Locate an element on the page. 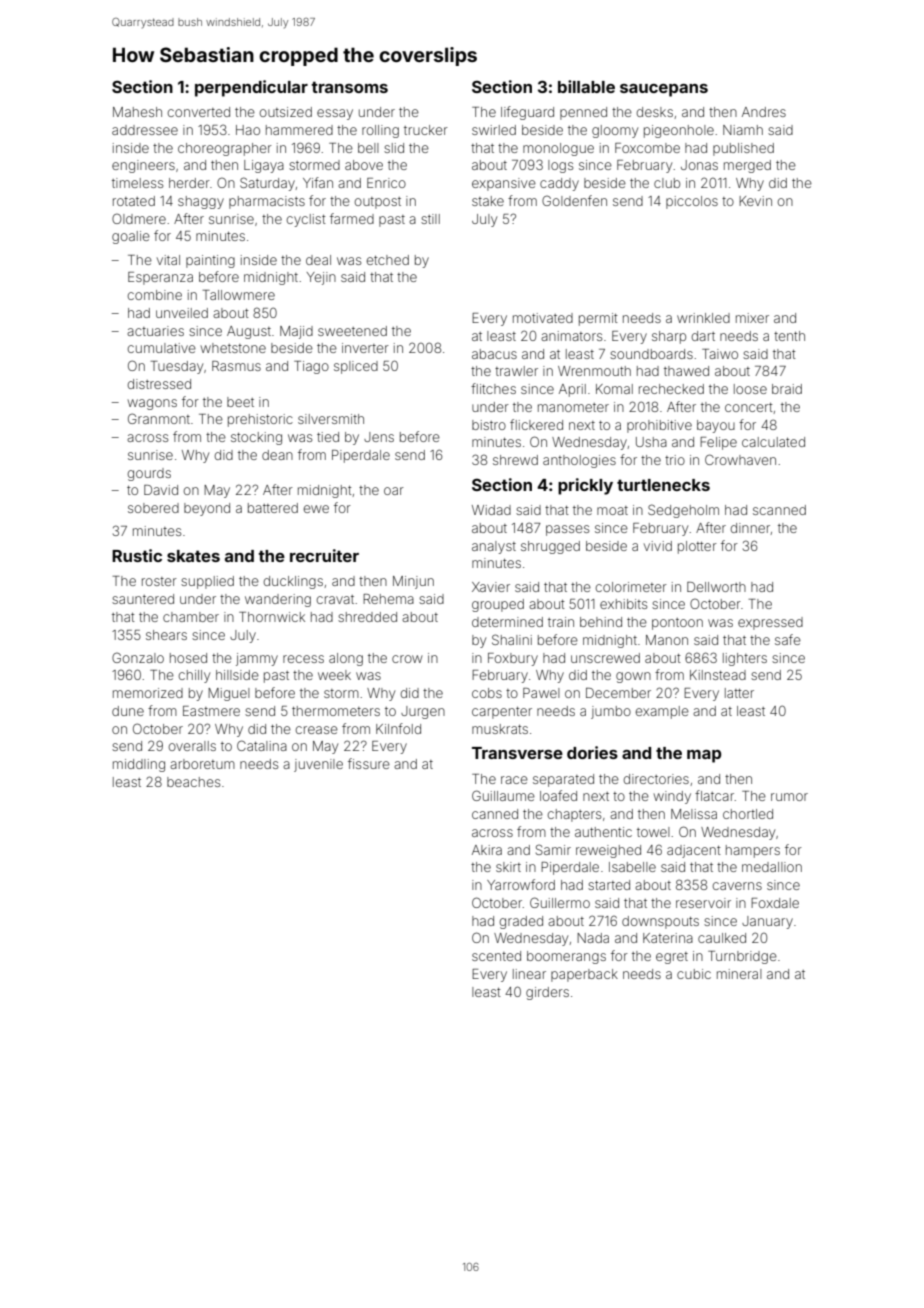 This image has width=924, height=1308. beyond is located at coordinates (207, 509).
